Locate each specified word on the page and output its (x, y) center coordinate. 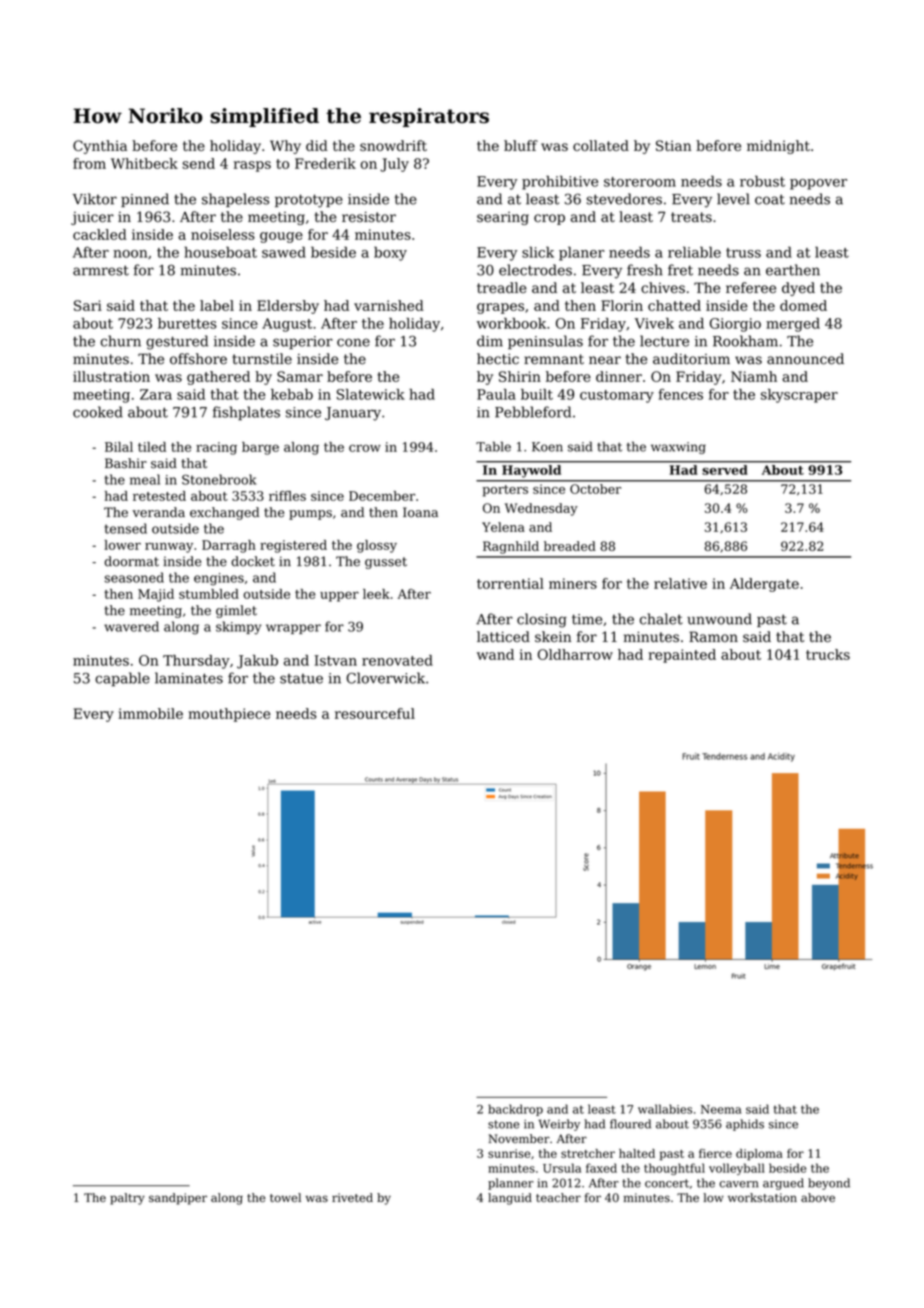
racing (216, 448)
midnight (778, 147)
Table (493, 446)
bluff (521, 145)
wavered (131, 626)
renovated (397, 660)
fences (680, 394)
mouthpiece (229, 715)
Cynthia (100, 147)
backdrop (515, 1110)
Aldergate (764, 585)
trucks (828, 654)
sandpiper (178, 1199)
